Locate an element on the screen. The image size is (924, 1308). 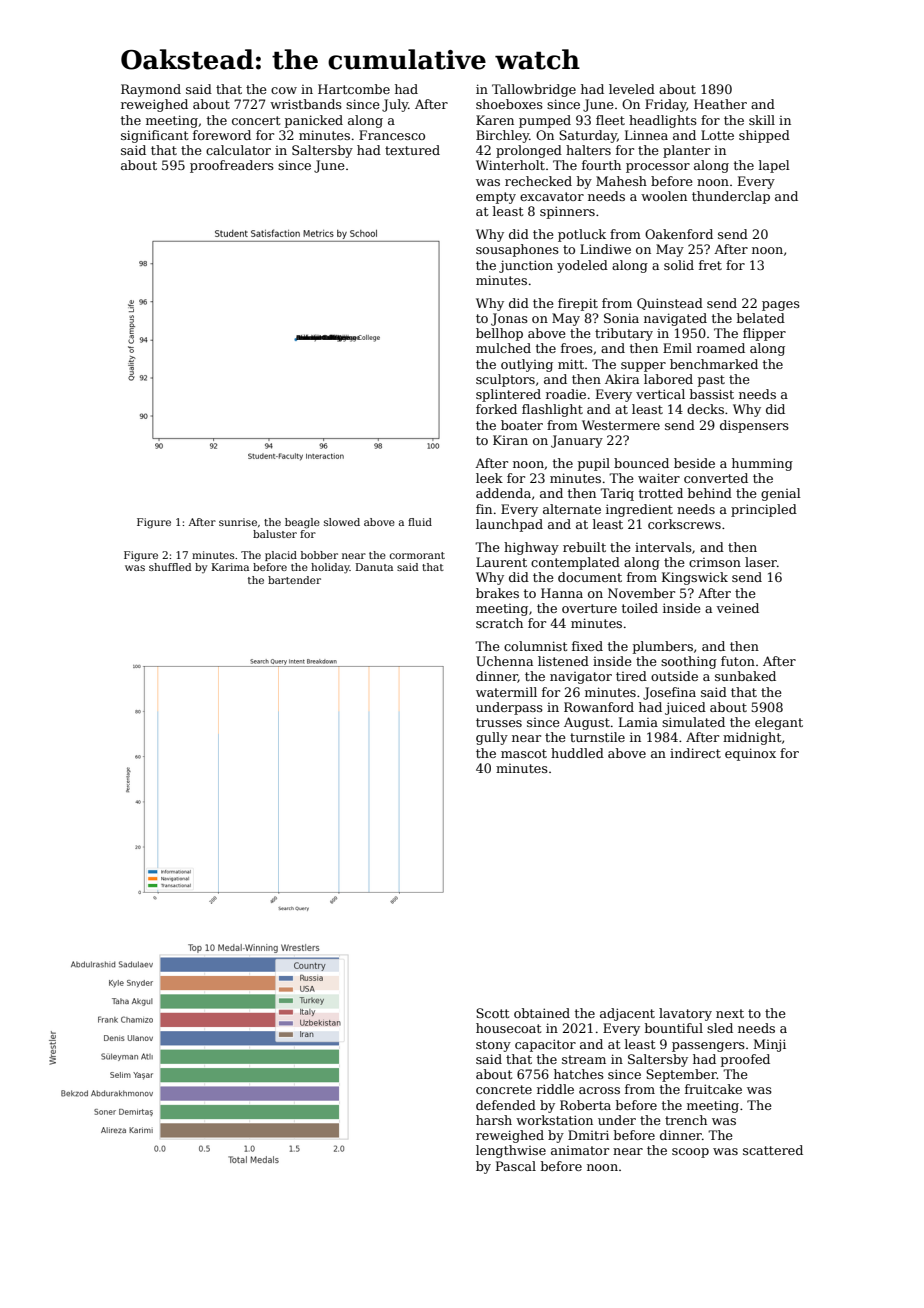
bartender is located at coordinates (294, 580).
